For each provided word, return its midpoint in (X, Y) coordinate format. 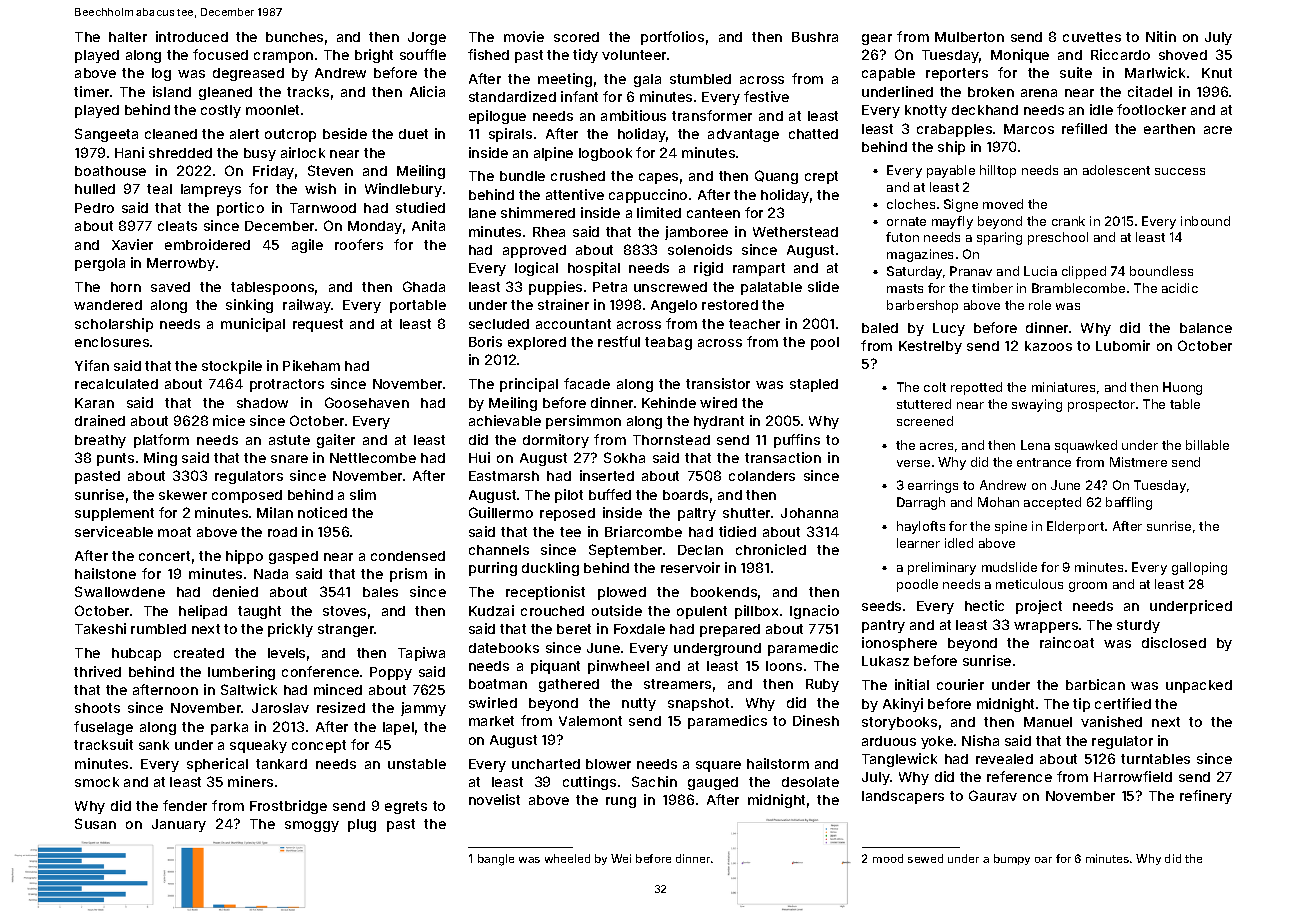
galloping (1199, 568)
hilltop (998, 171)
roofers (359, 244)
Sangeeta (106, 135)
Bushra (815, 37)
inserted (607, 475)
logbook (605, 154)
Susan (95, 823)
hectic (984, 605)
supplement (114, 514)
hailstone (105, 573)
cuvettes (1092, 37)
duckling (550, 569)
